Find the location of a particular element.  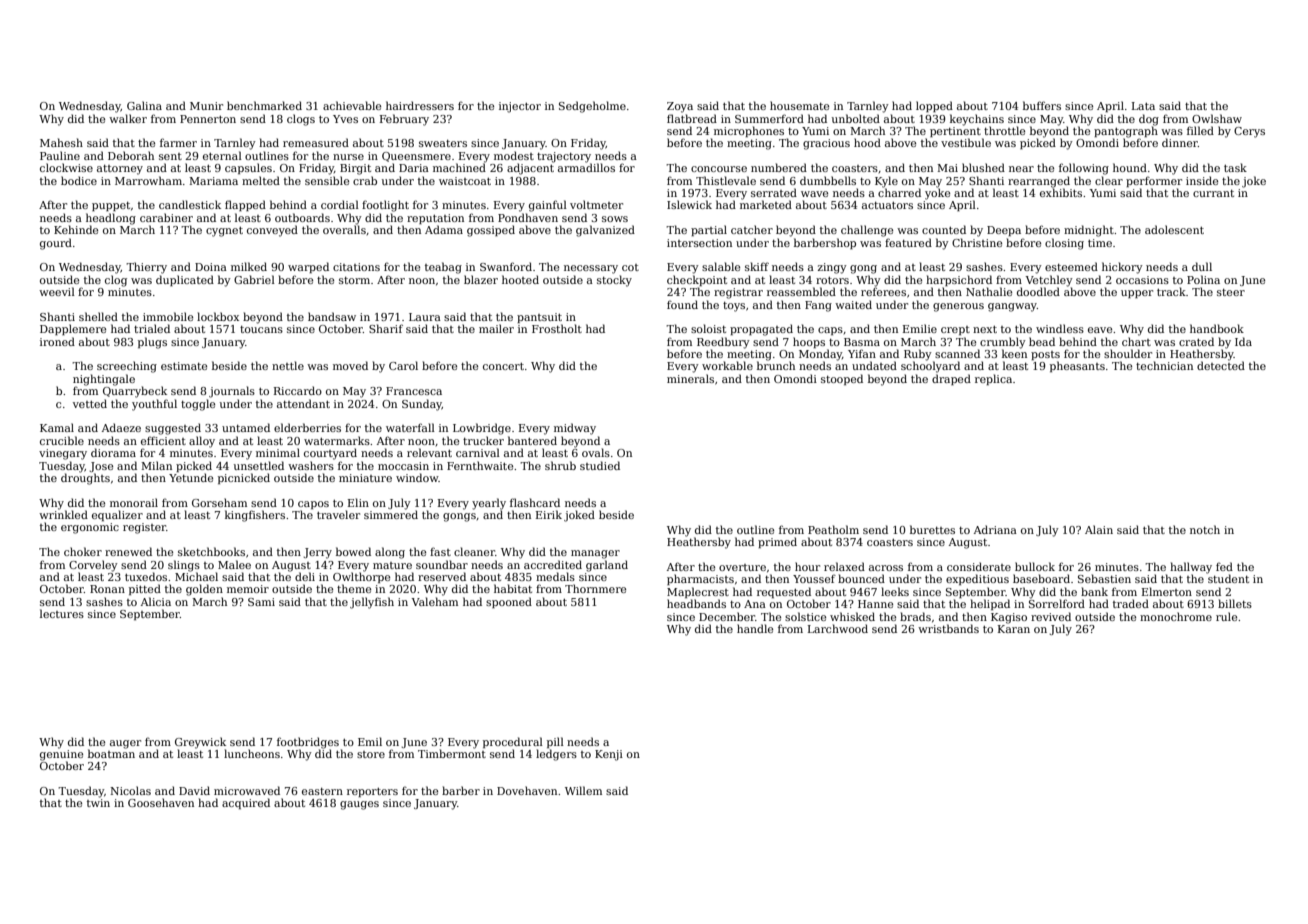

auger is located at coordinates (125, 744).
